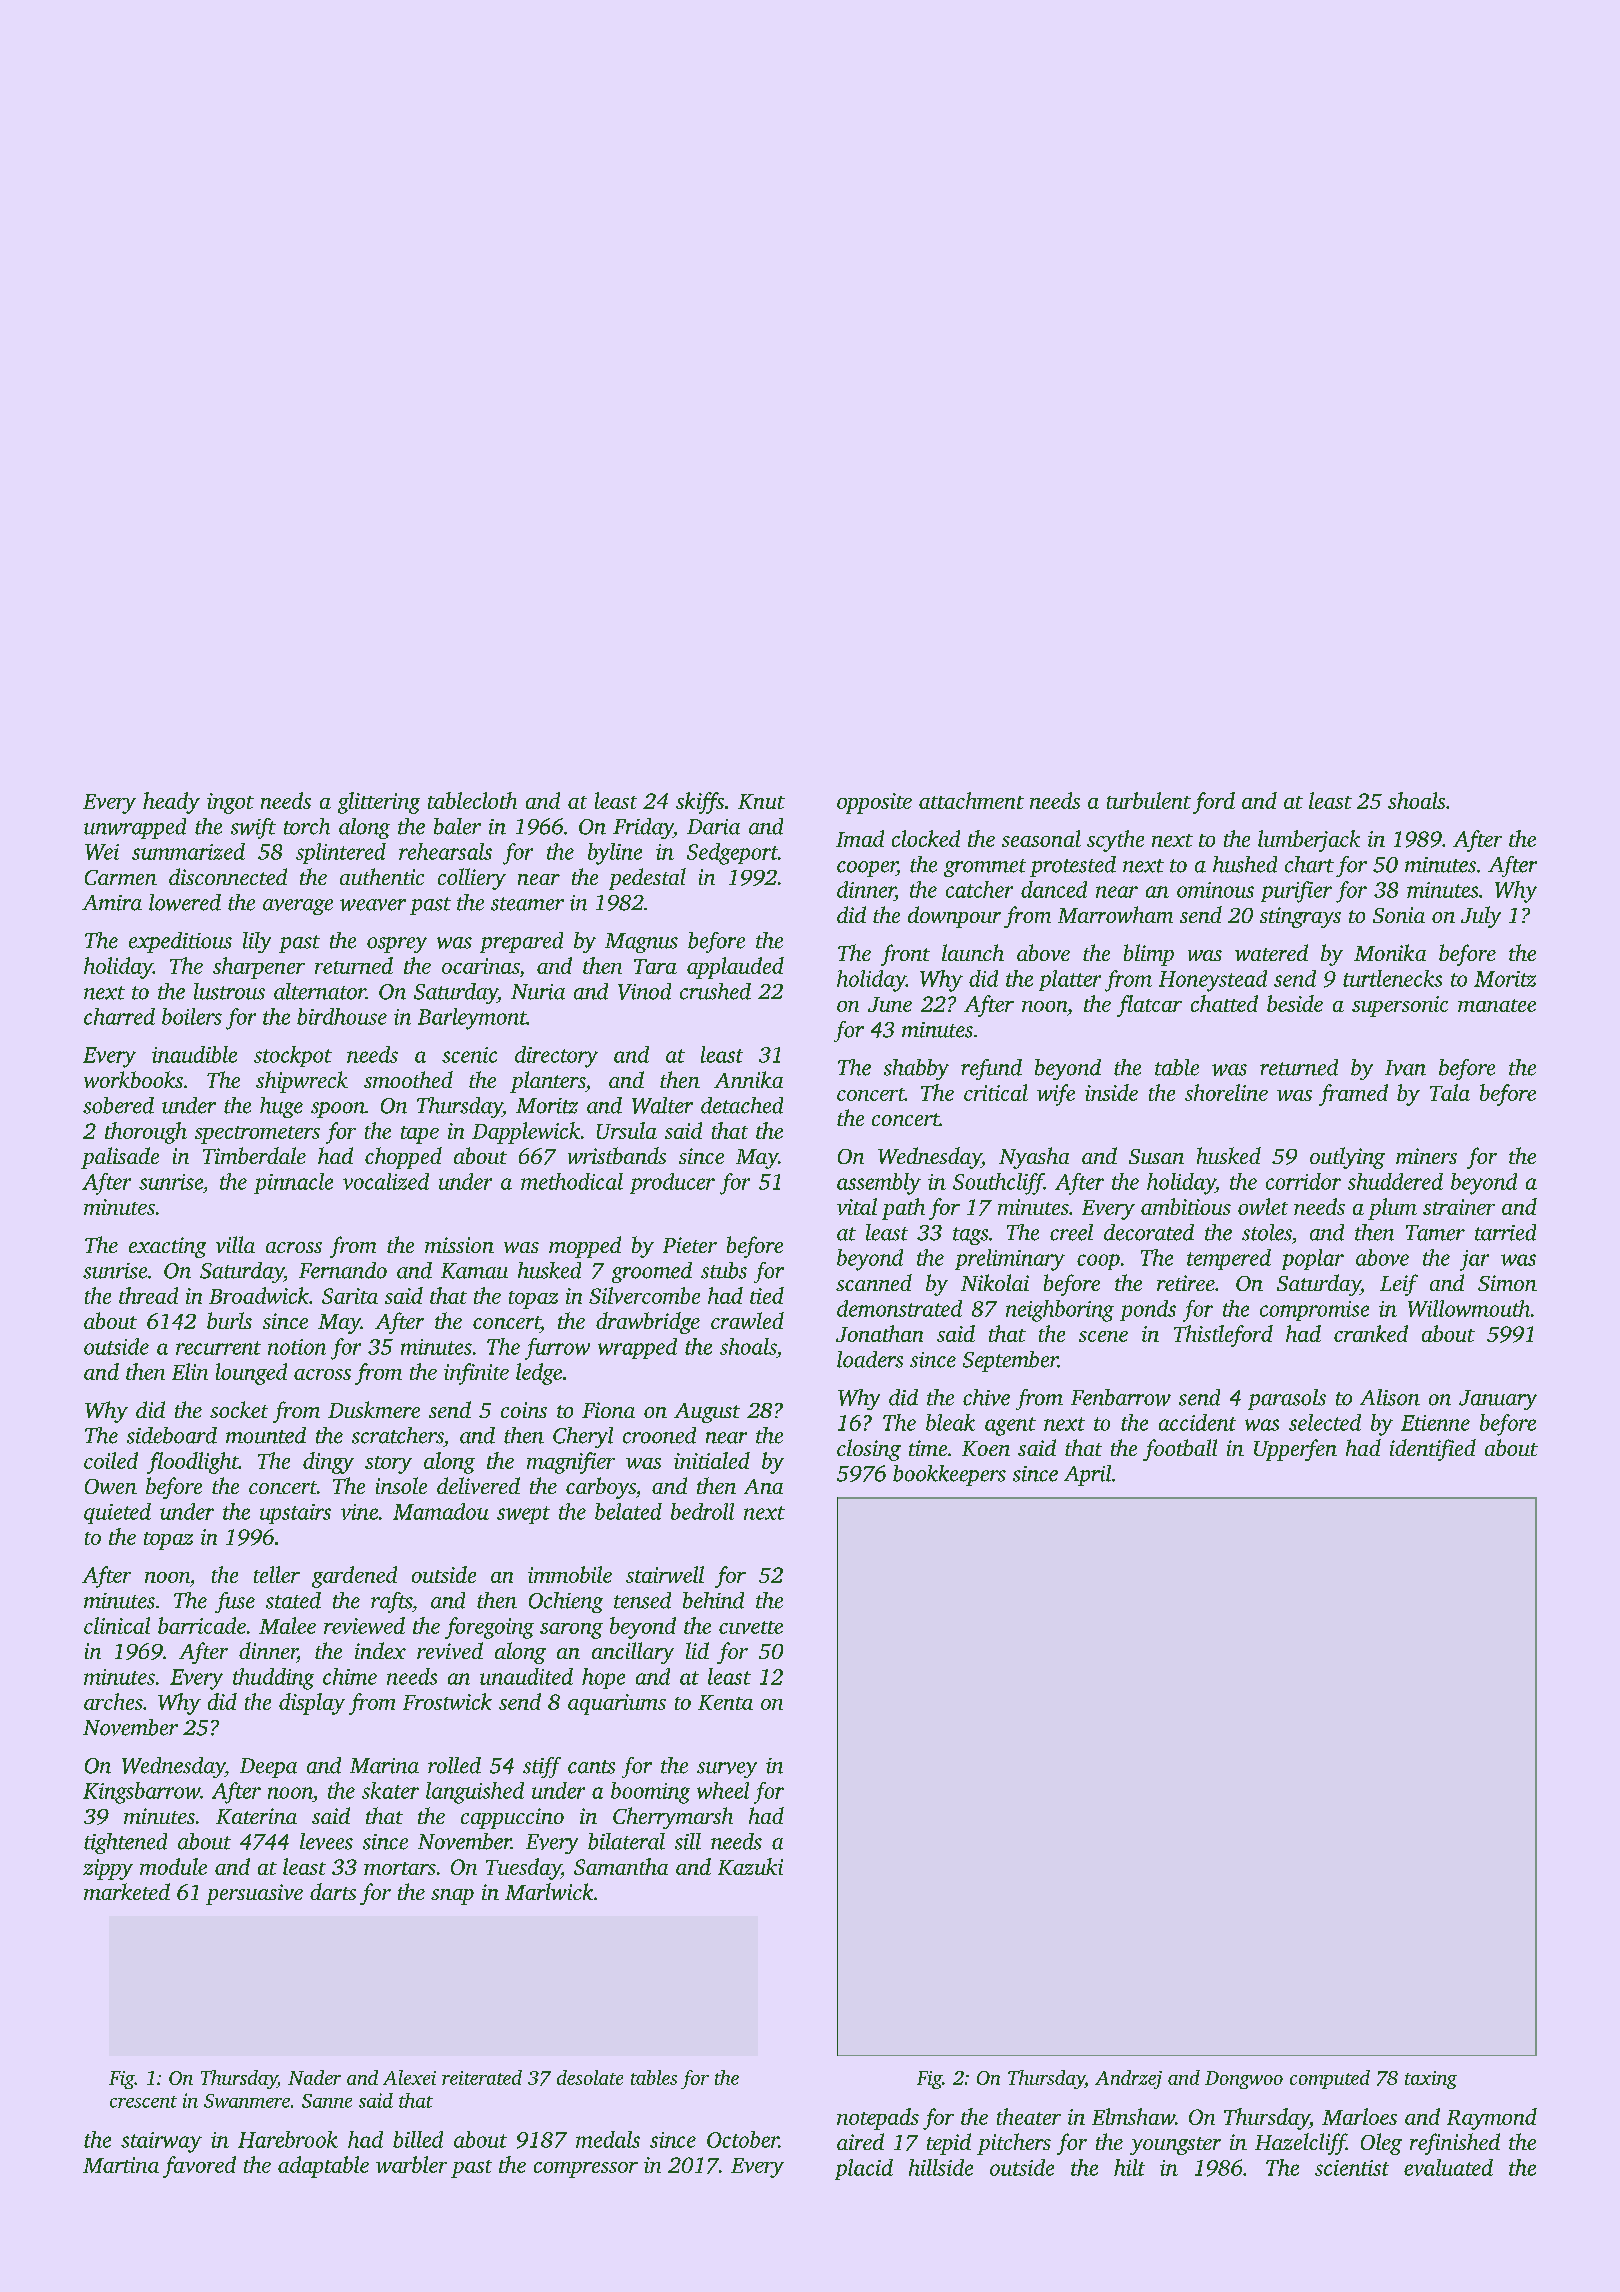 This page has width=1620, height=2292. What do you see at coordinates (1481, 917) in the page?
I see `July` at bounding box center [1481, 917].
